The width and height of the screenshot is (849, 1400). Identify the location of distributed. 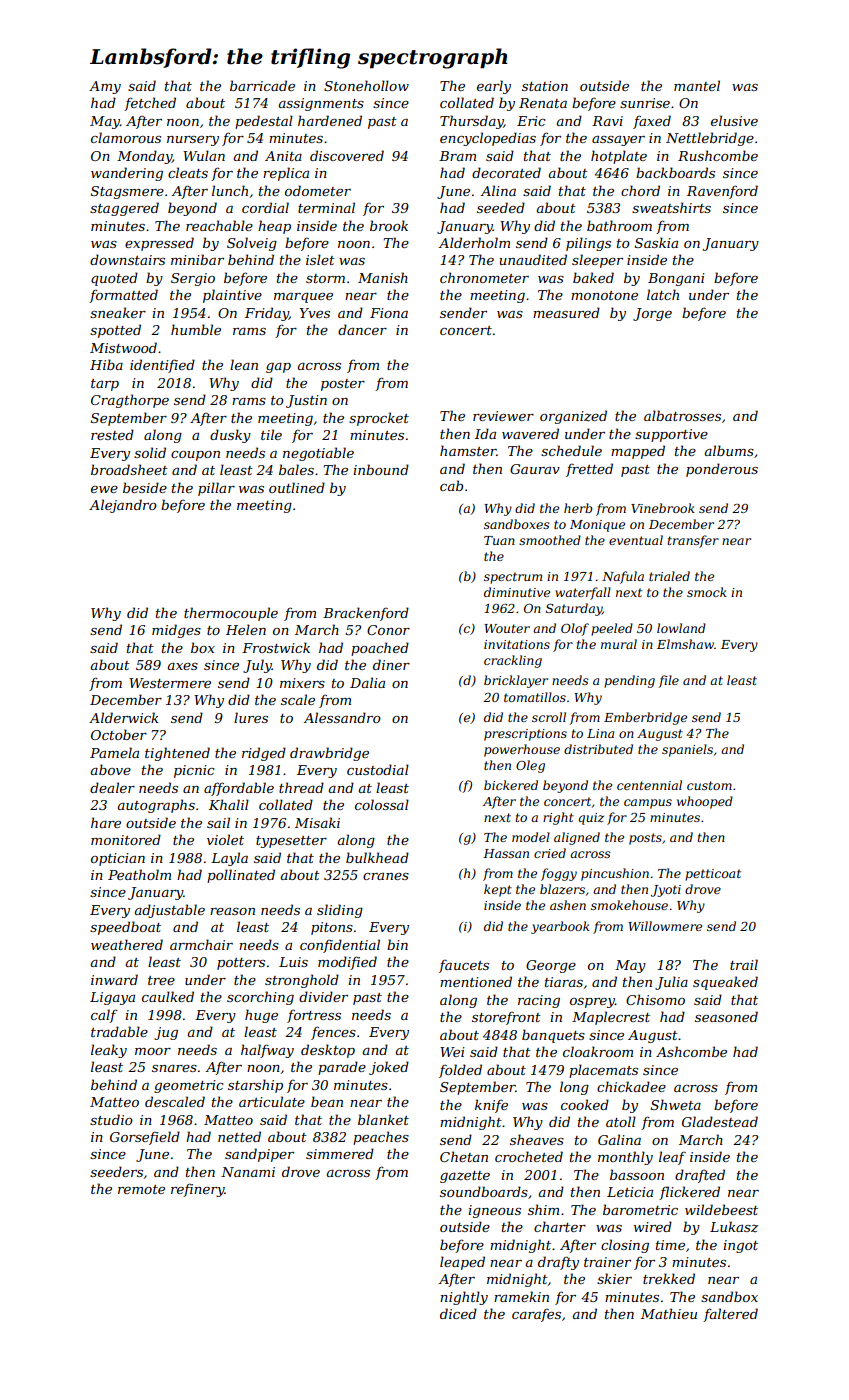
(598, 749).
